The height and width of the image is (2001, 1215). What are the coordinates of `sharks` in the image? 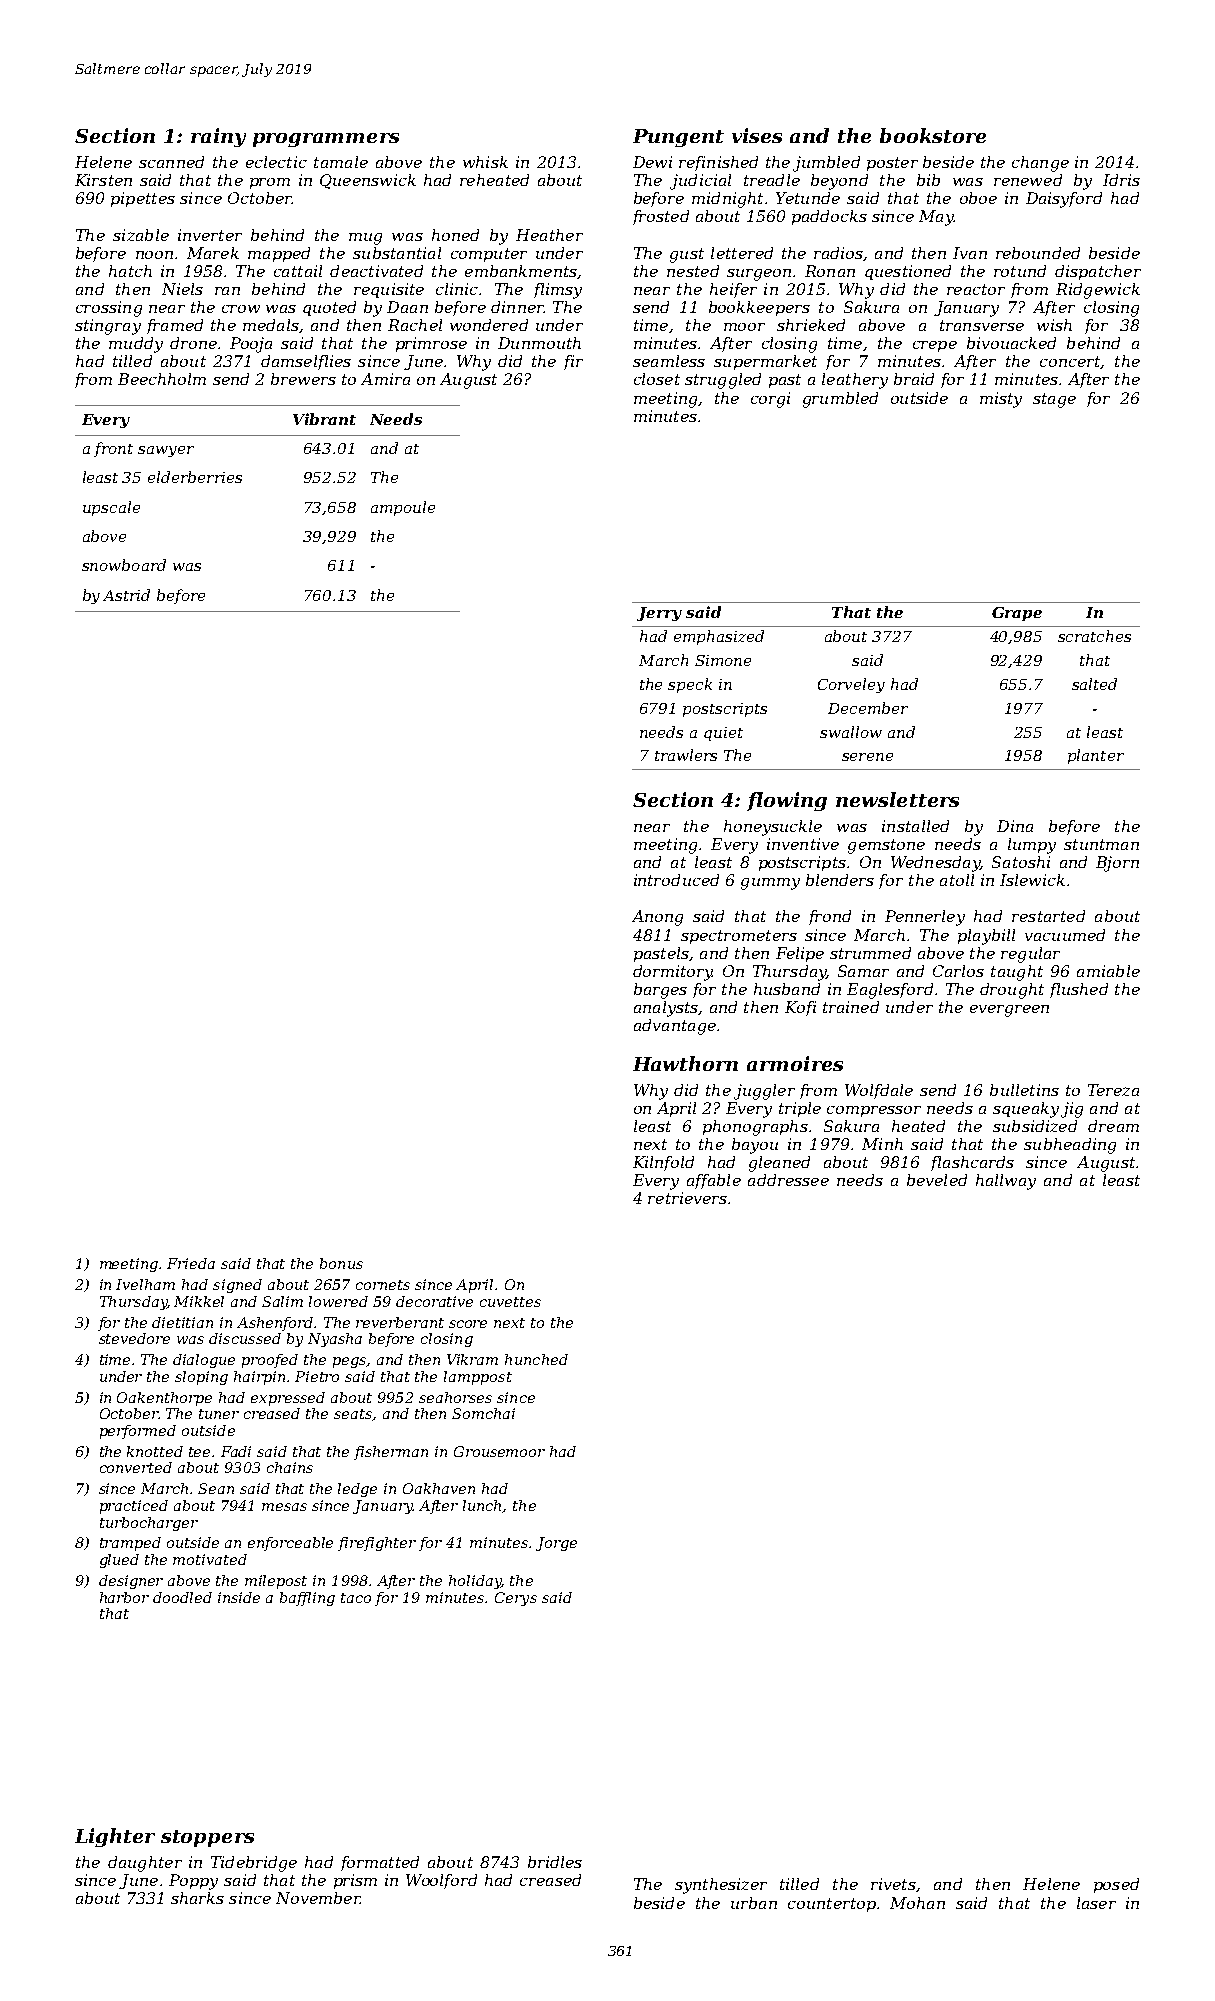 It's located at (197, 1898).
